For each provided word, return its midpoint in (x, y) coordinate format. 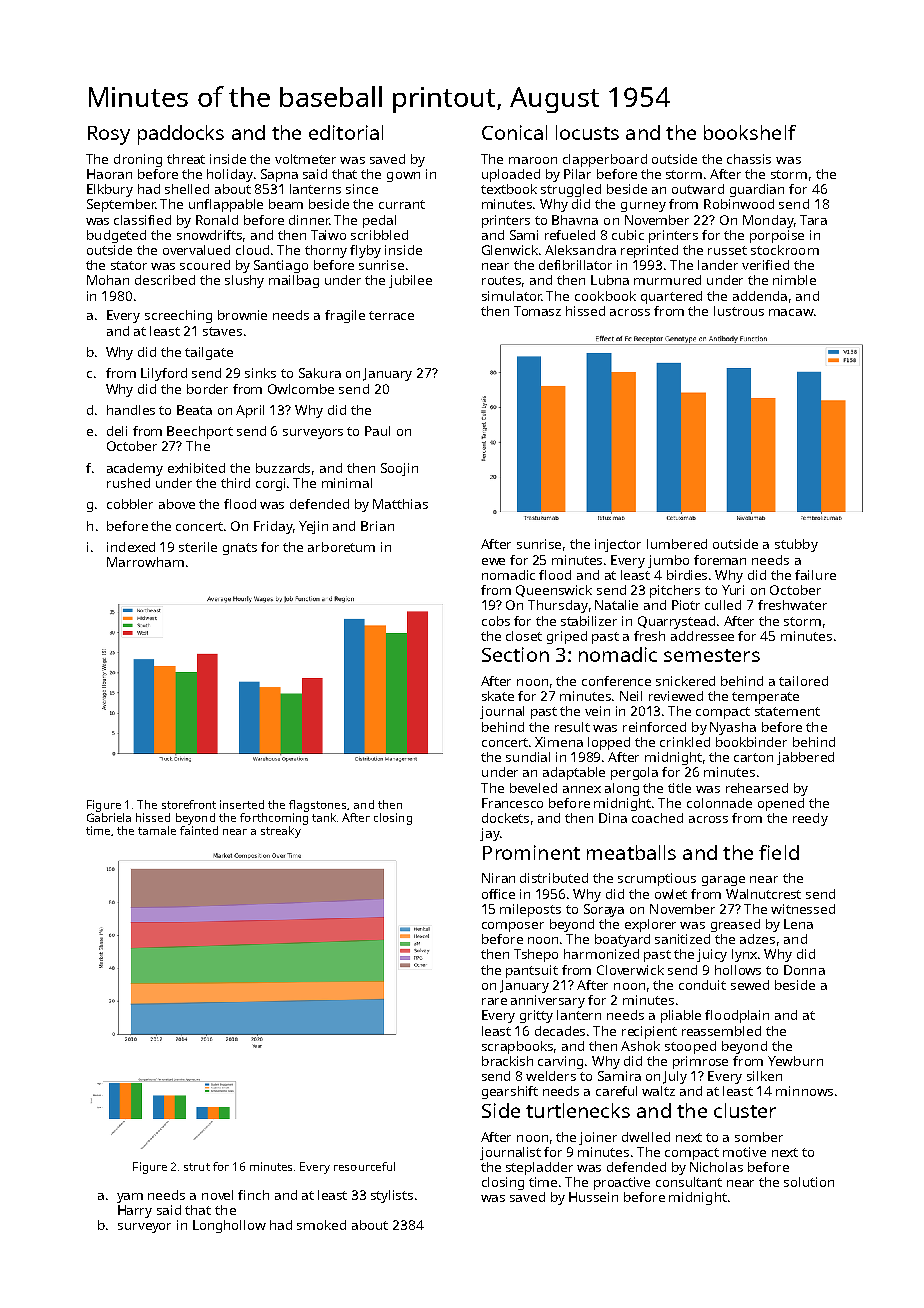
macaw (791, 312)
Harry (135, 1211)
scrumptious (657, 879)
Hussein (593, 1197)
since (362, 189)
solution (809, 1182)
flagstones (317, 806)
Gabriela (109, 817)
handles (131, 410)
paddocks (181, 135)
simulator (512, 296)
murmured (667, 280)
